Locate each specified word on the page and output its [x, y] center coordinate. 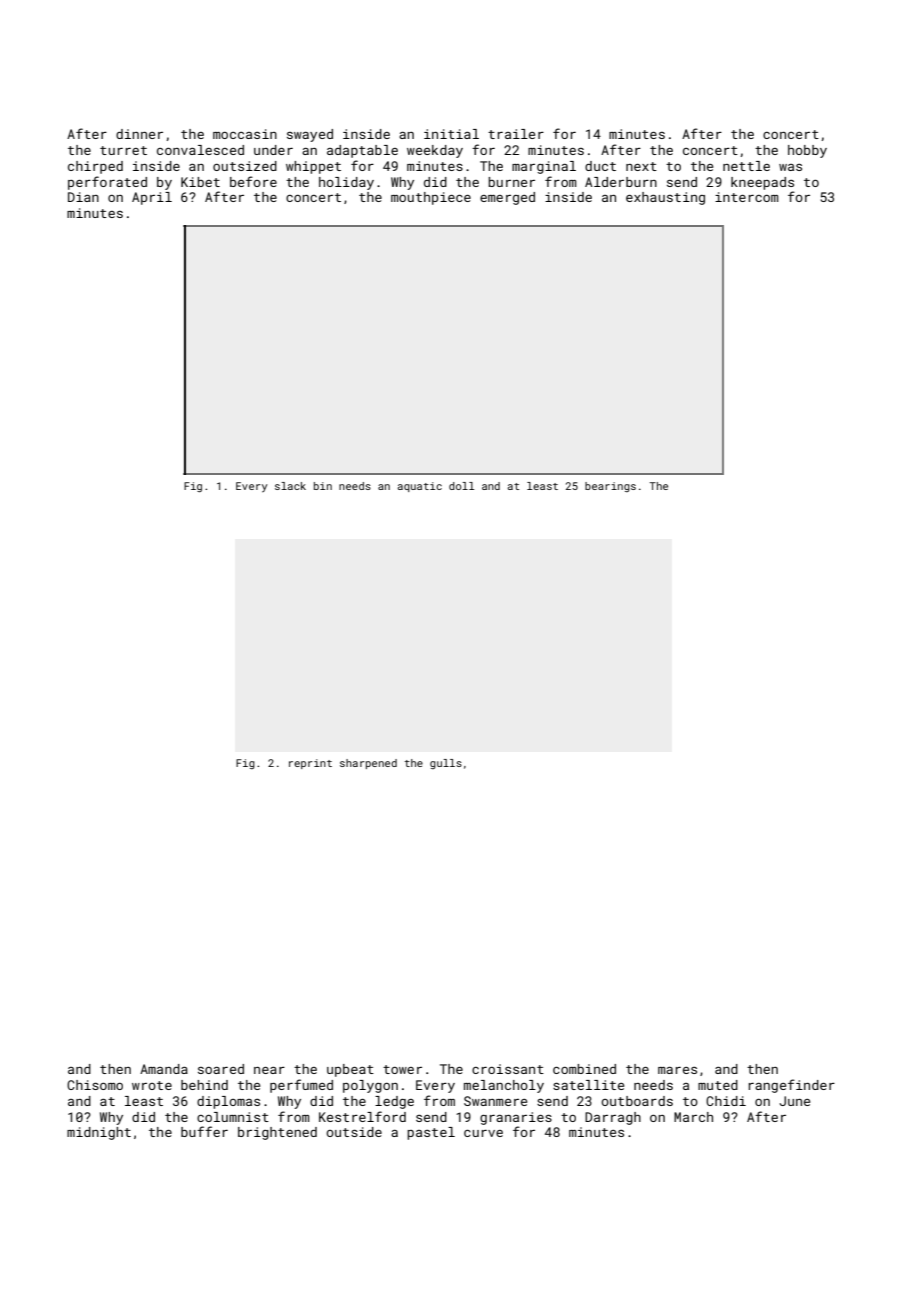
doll [461, 486]
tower [402, 1069]
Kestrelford [362, 1116]
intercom [747, 197]
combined [584, 1069]
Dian [83, 197]
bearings [610, 487]
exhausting [665, 198]
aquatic [420, 487]
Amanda [164, 1069]
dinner [139, 134]
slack [290, 486]
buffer [204, 1131]
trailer [516, 134]
